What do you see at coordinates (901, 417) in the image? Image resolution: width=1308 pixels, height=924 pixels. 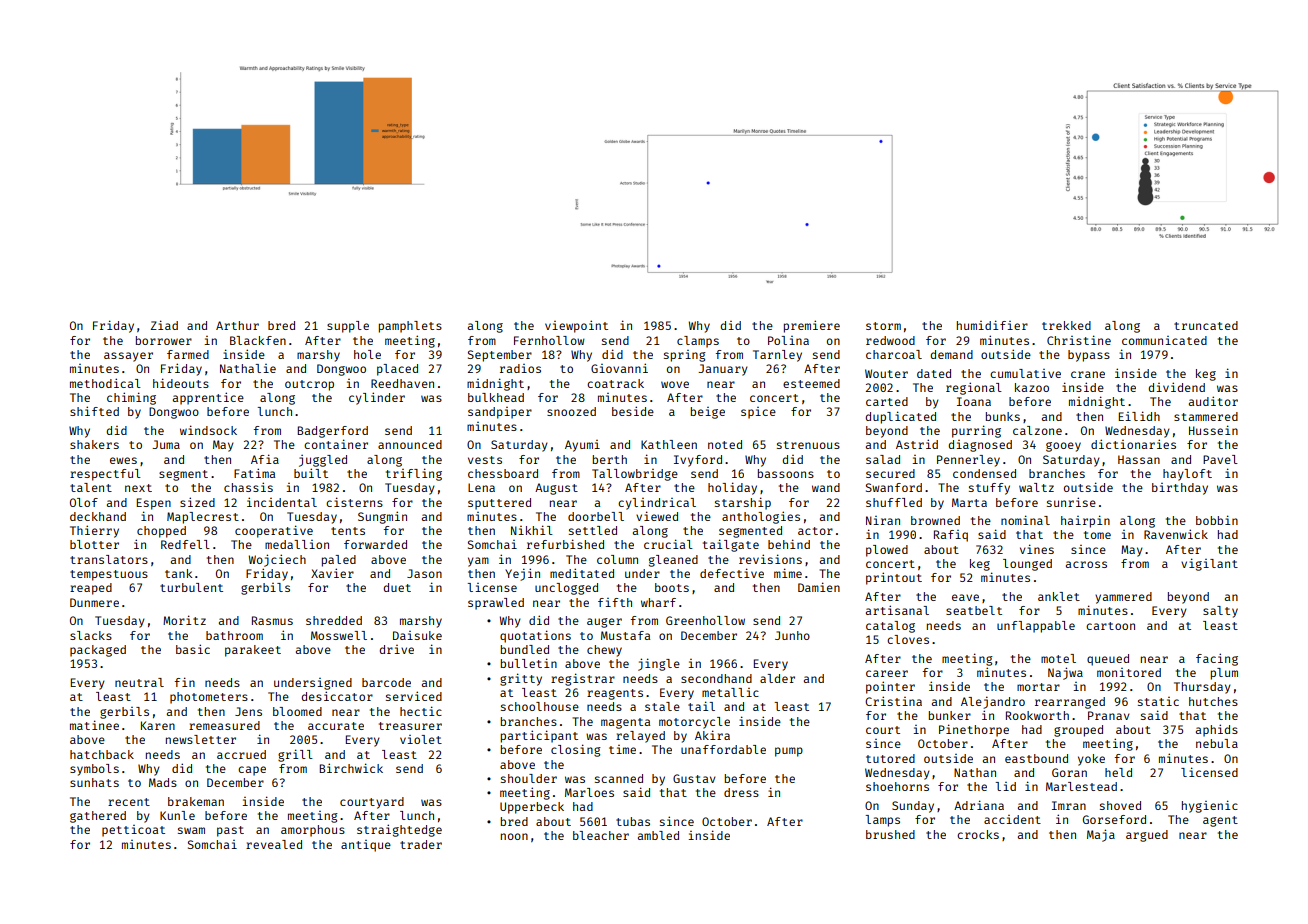 I see `duplicated` at bounding box center [901, 417].
